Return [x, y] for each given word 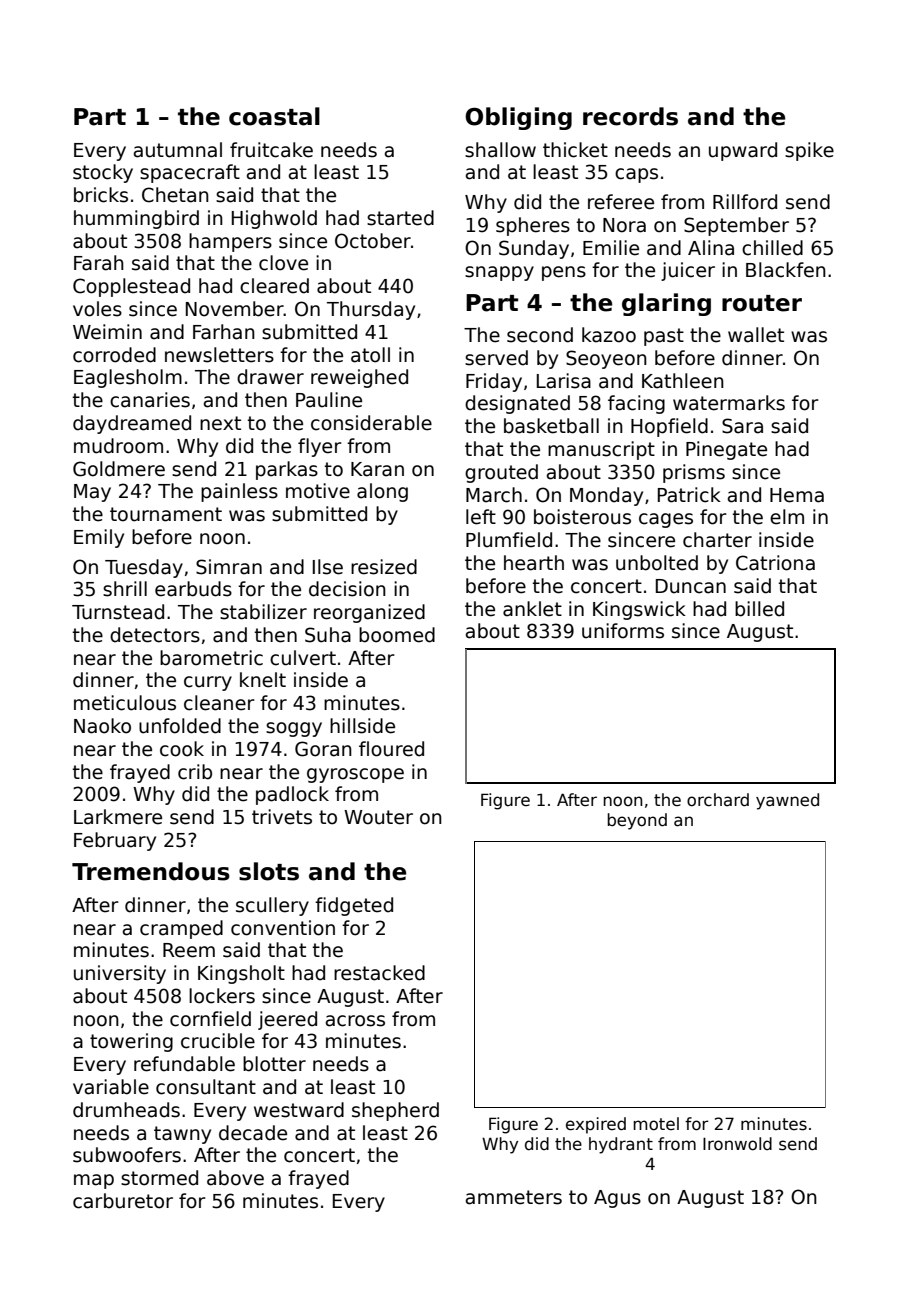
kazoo [609, 335]
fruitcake [271, 150]
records [630, 116]
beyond [637, 821]
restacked [379, 973]
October [373, 241]
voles [97, 309]
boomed [397, 635]
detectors [155, 635]
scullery [272, 906]
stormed [159, 1178]
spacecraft [190, 173]
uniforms [623, 631]
